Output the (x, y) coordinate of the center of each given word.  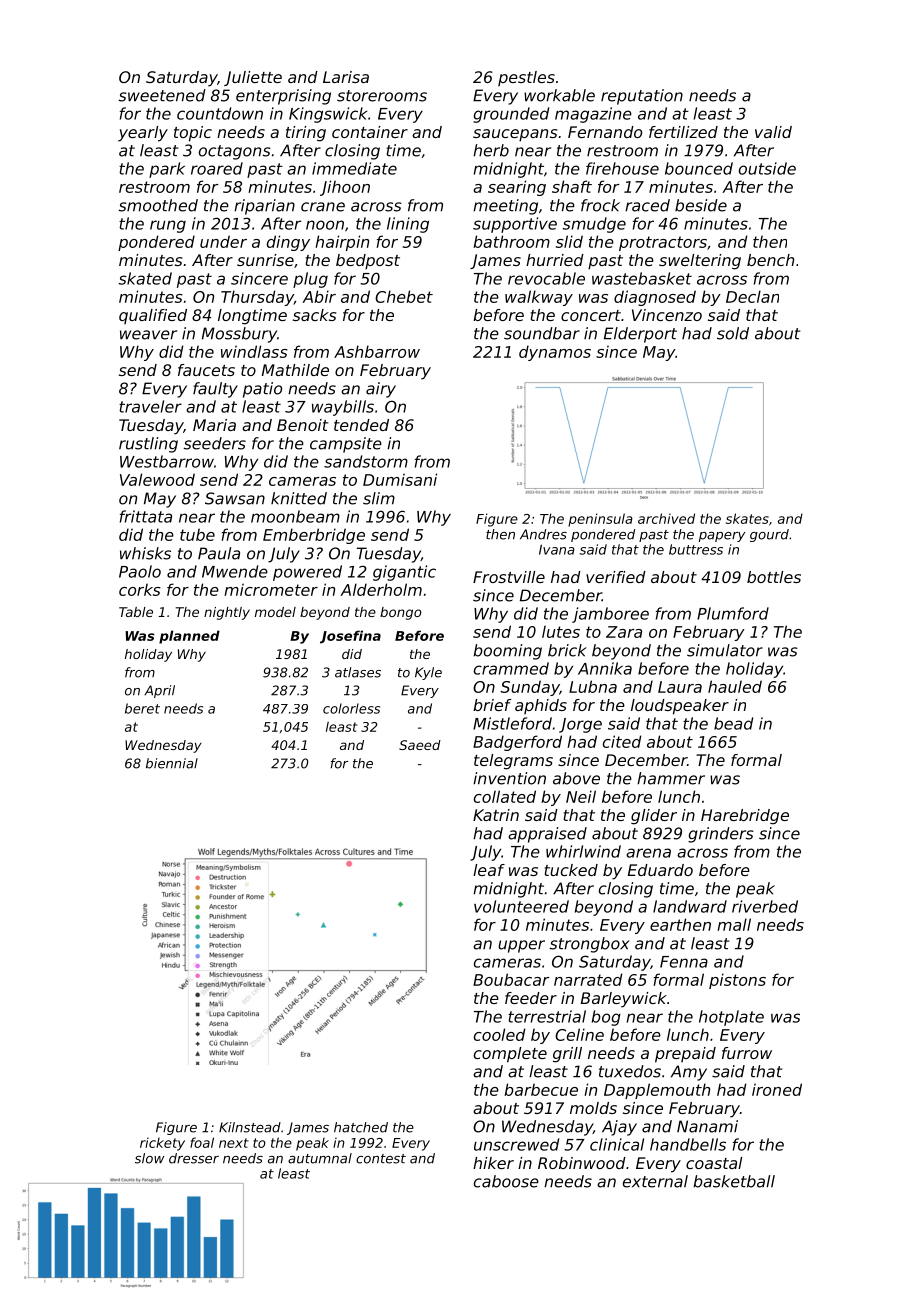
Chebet (404, 296)
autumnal (320, 1158)
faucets (206, 370)
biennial (172, 763)
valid (773, 132)
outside (767, 168)
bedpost (368, 262)
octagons (235, 152)
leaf (489, 870)
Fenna (684, 962)
